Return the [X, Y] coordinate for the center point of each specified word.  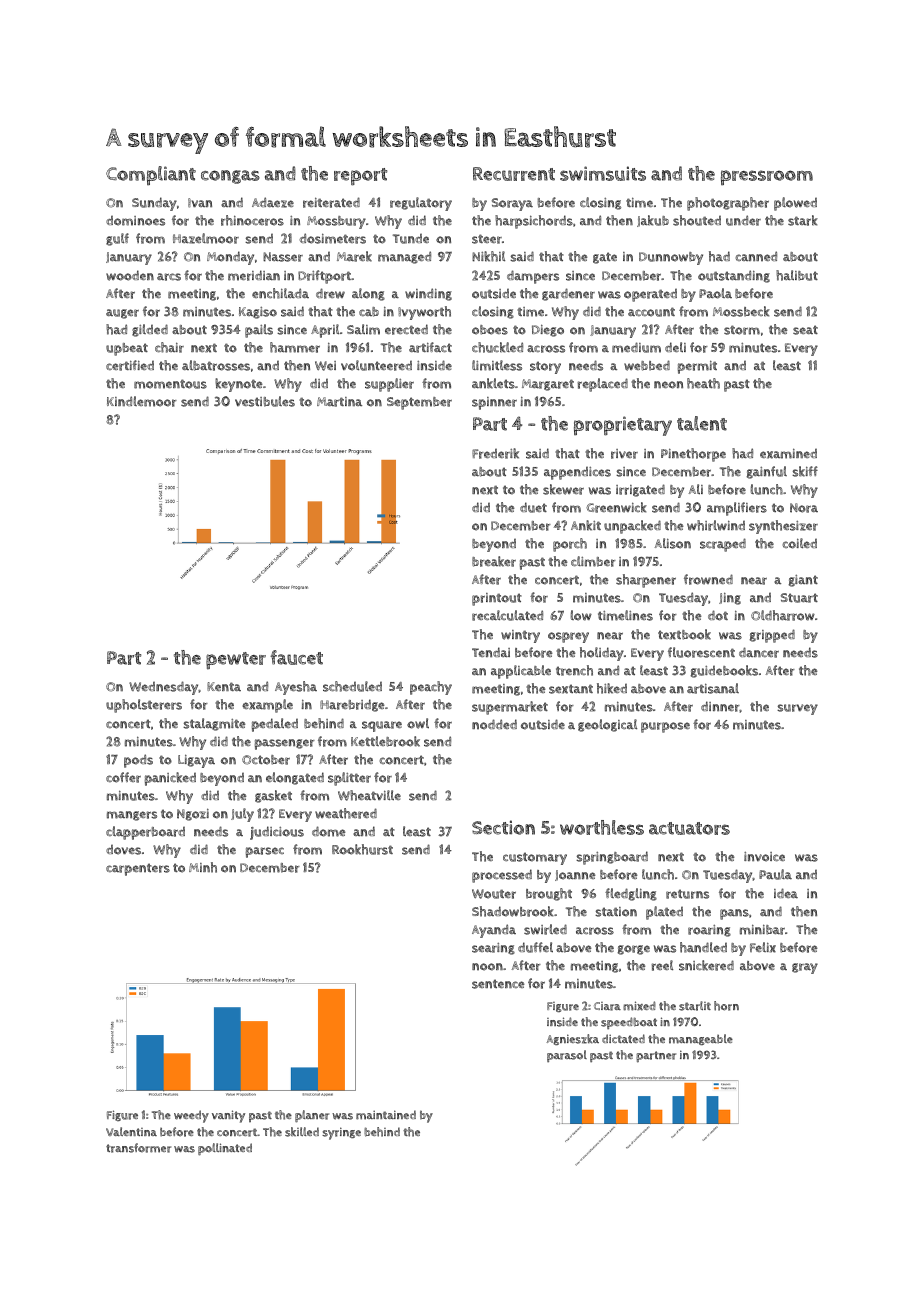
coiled [799, 543]
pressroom [767, 177]
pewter [236, 661]
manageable [701, 1039]
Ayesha [296, 688]
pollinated [225, 1149]
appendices [577, 473]
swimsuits [603, 173]
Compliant [151, 175]
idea [786, 893]
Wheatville [369, 795]
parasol [567, 1056]
